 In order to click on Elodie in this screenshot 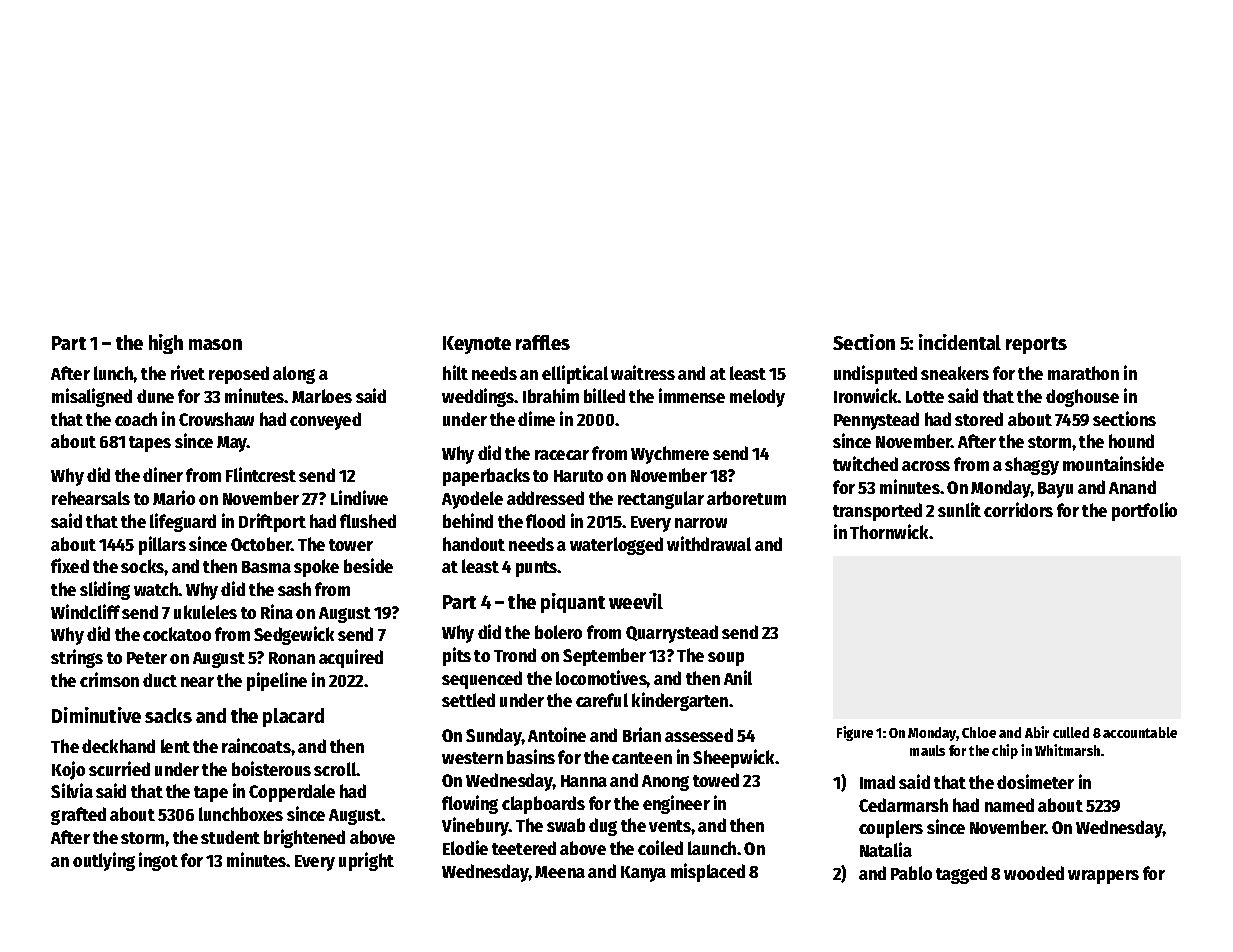, I will do `click(465, 847)`.
